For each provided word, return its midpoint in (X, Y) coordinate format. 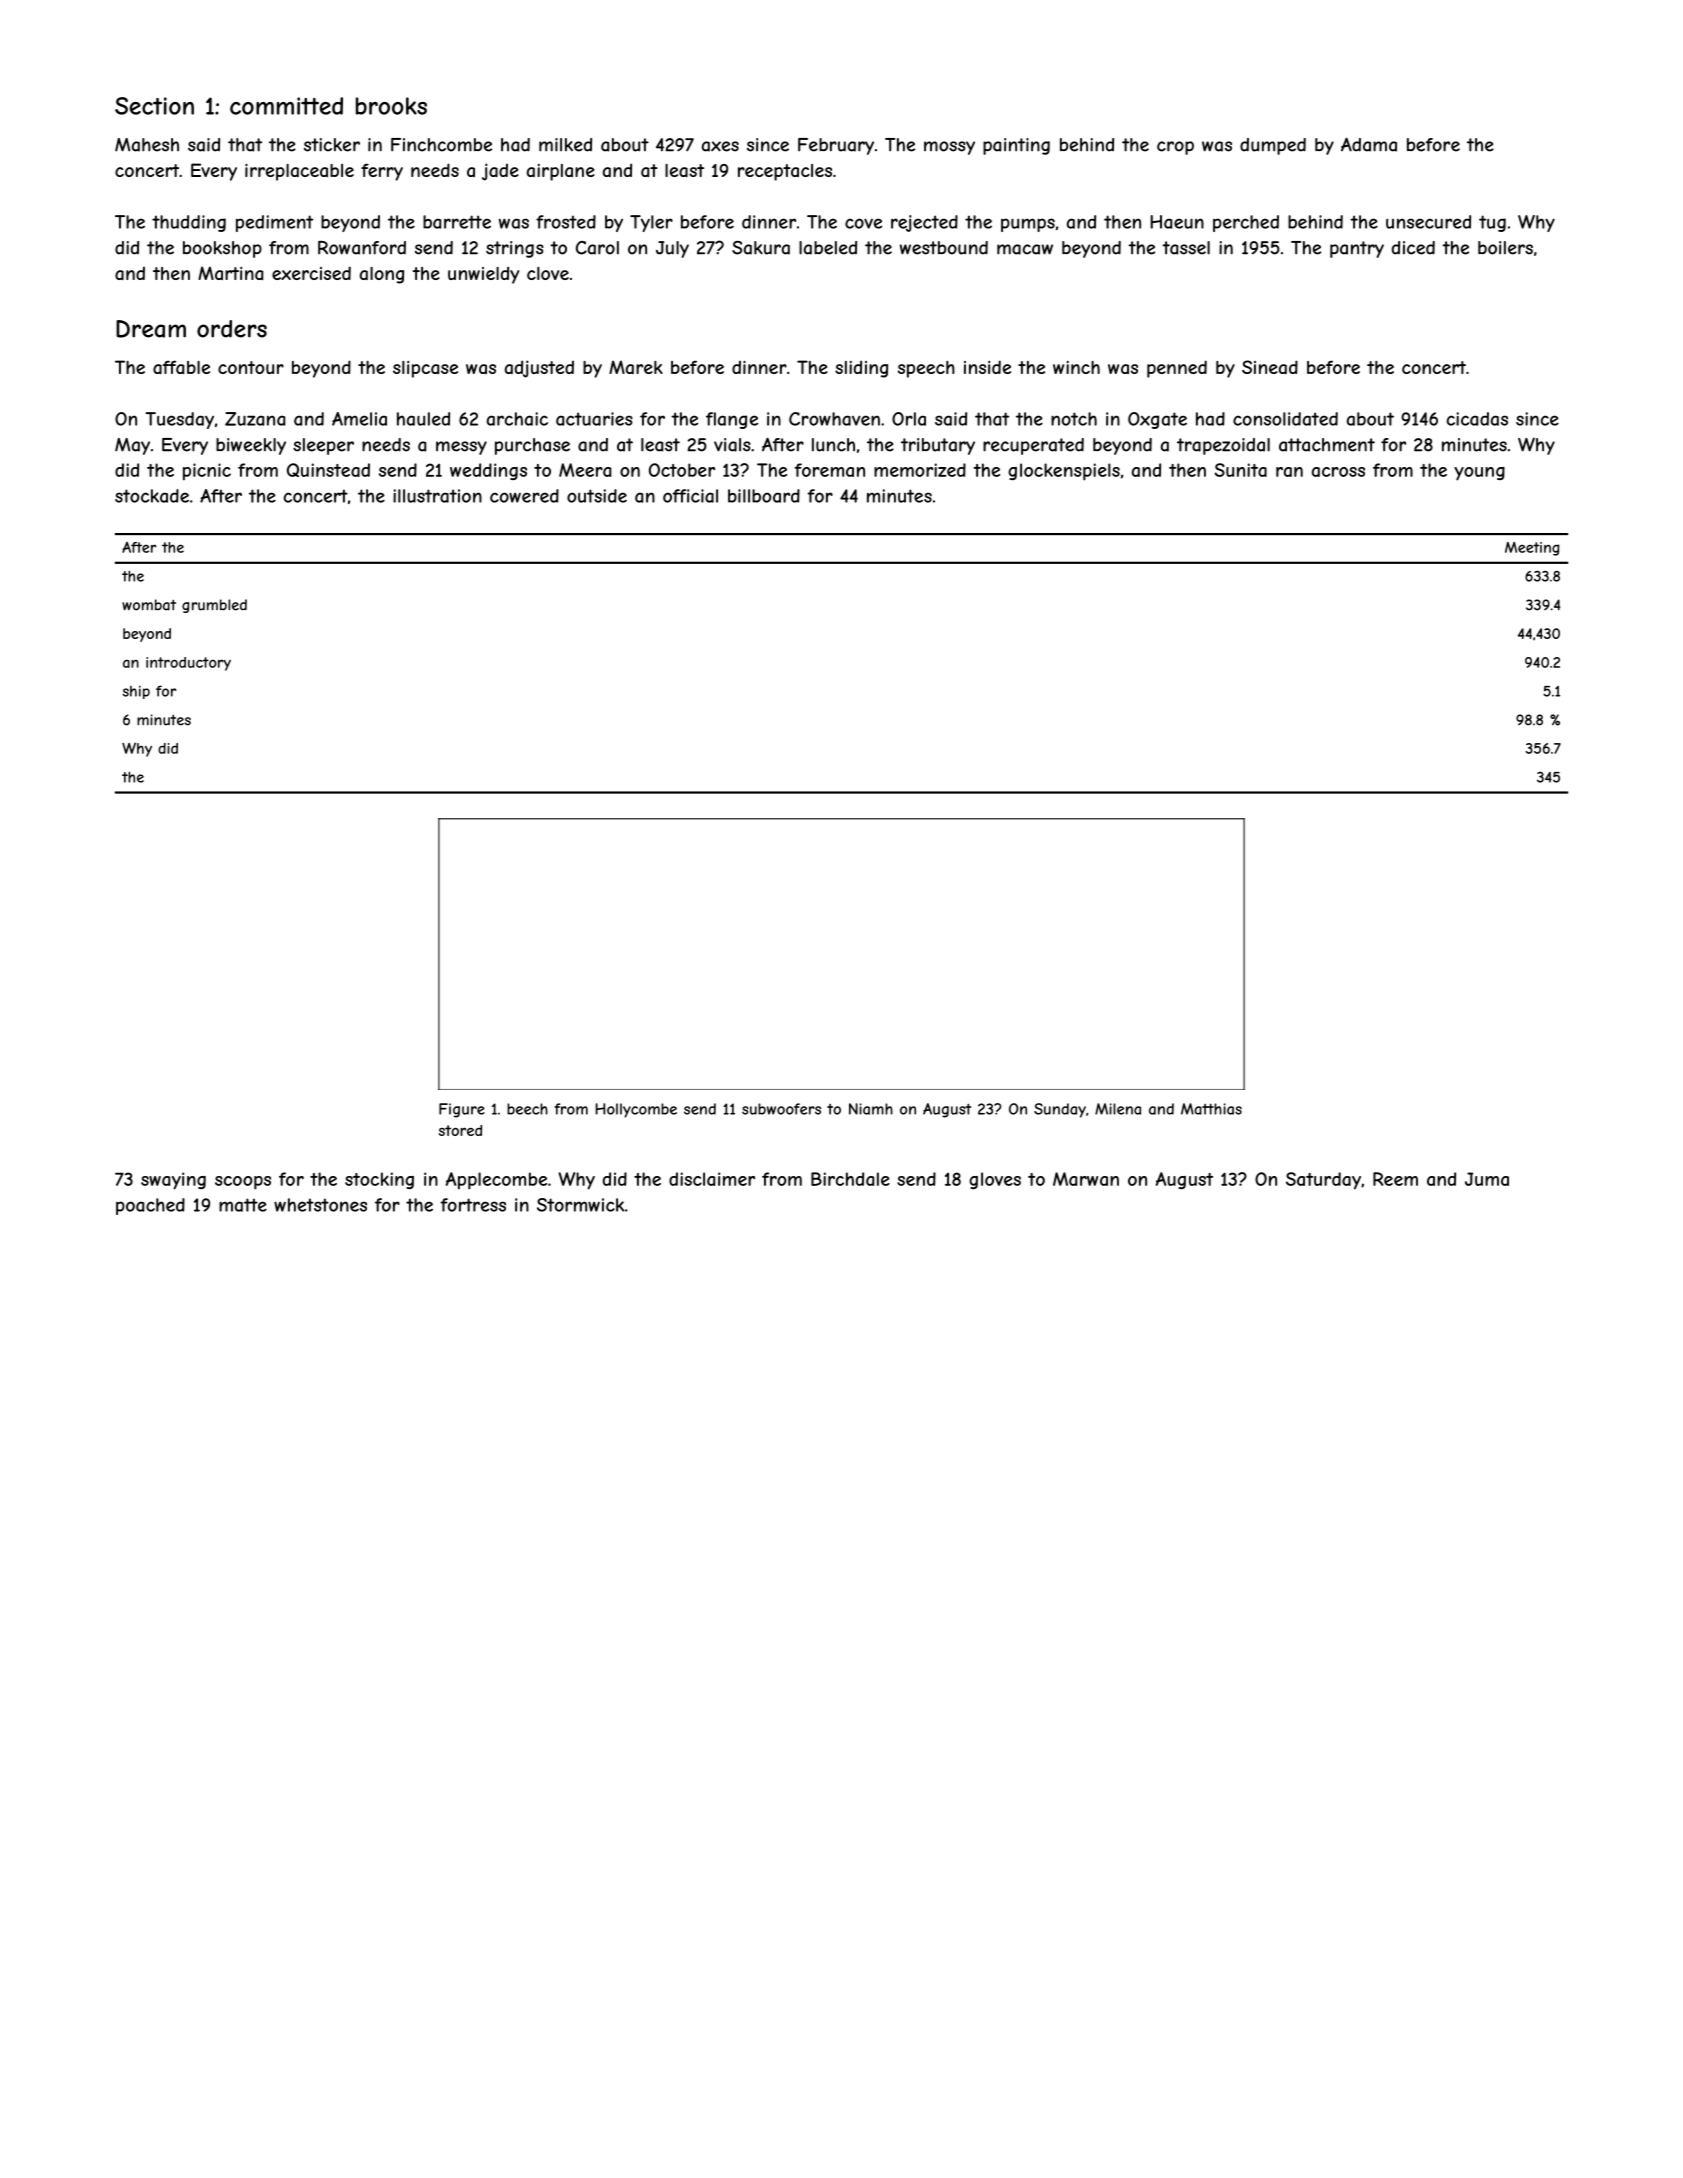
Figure (462, 1110)
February (836, 146)
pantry (1357, 249)
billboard (764, 496)
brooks (391, 106)
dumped (1273, 146)
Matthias (1211, 1109)
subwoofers (781, 1109)
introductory (188, 664)
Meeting (1532, 549)
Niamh (871, 1109)
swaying (173, 1181)
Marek (636, 367)
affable (181, 367)
